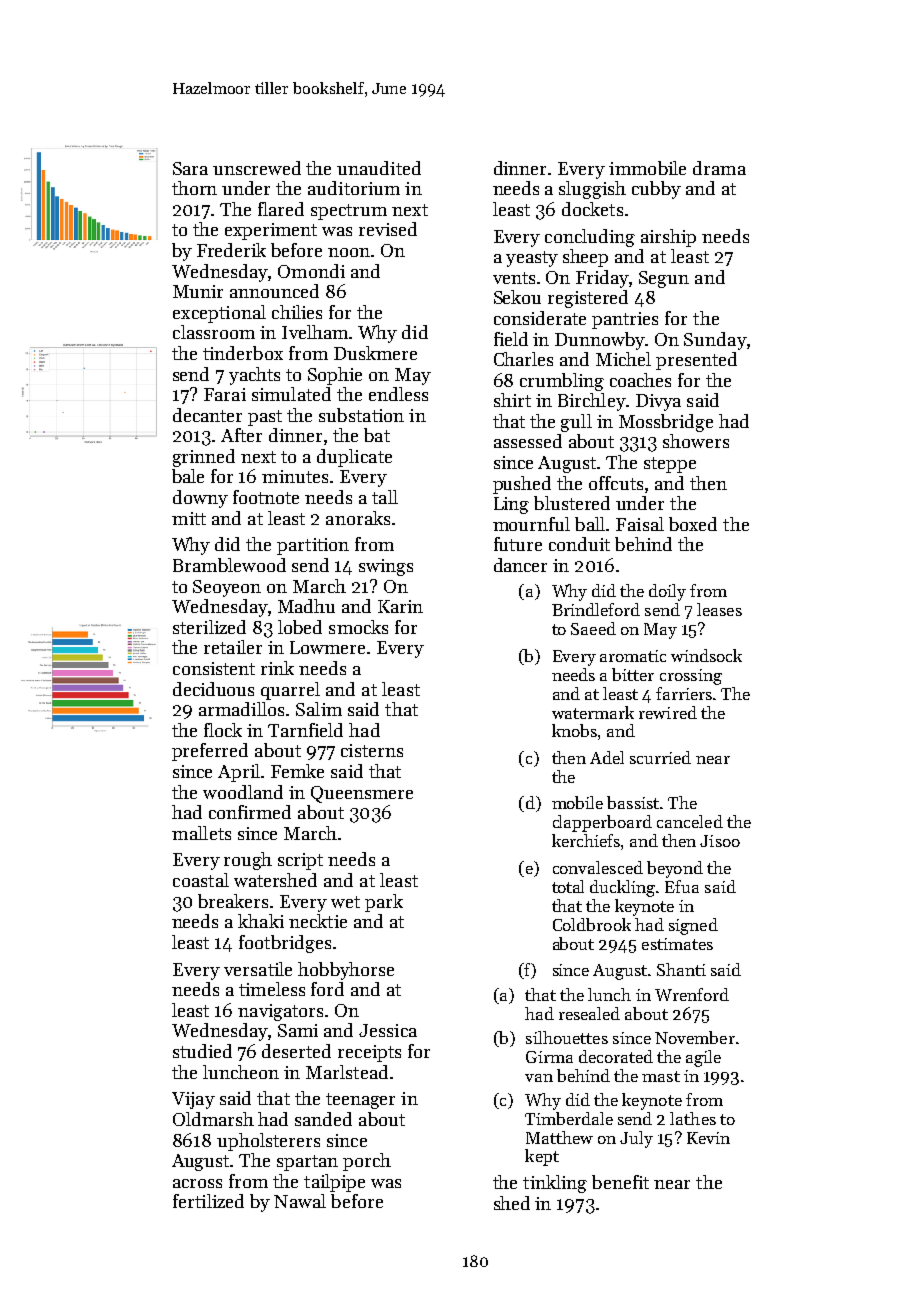  What do you see at coordinates (345, 902) in the document?
I see `wet` at bounding box center [345, 902].
